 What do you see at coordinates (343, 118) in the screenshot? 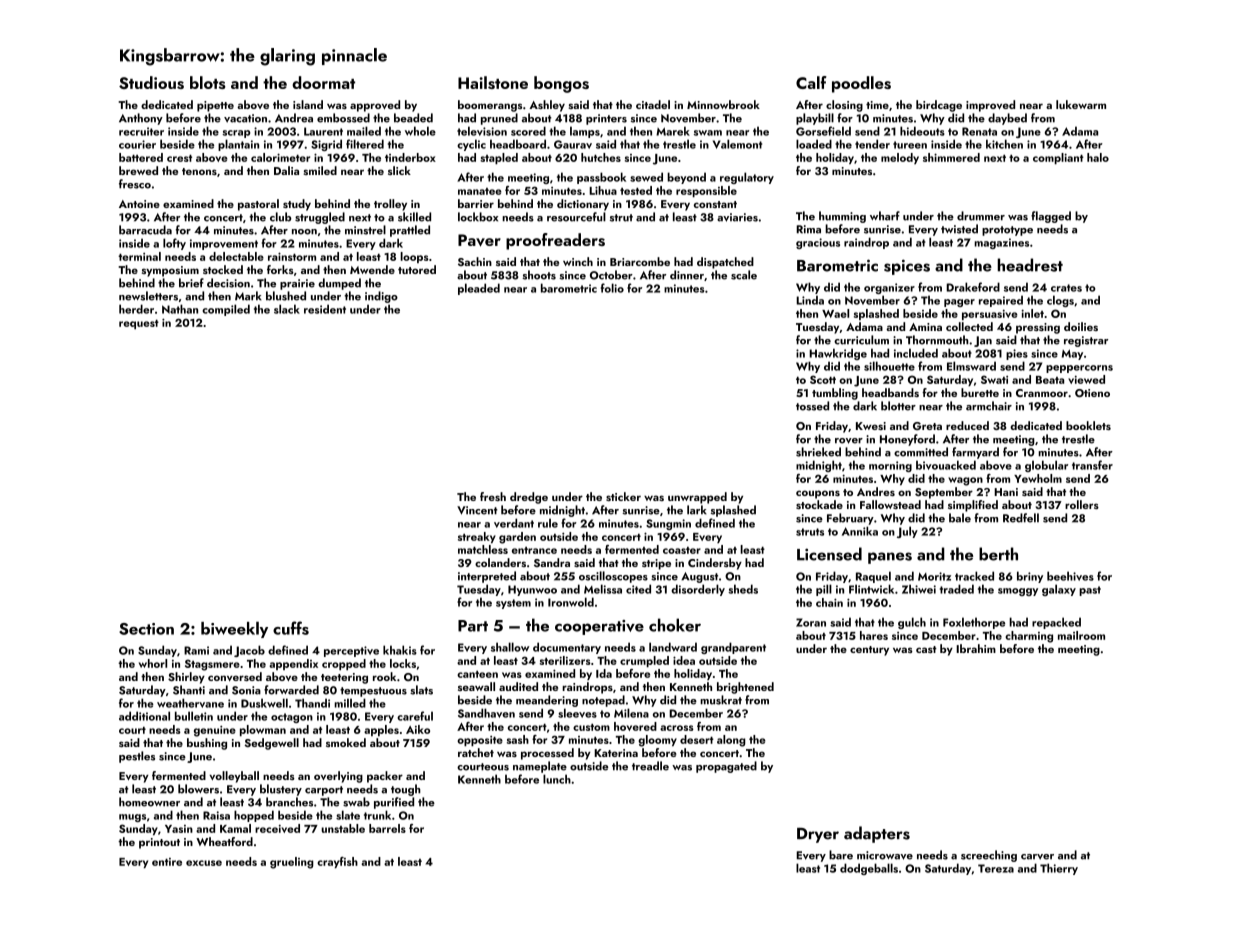
I see `embossed` at bounding box center [343, 118].
